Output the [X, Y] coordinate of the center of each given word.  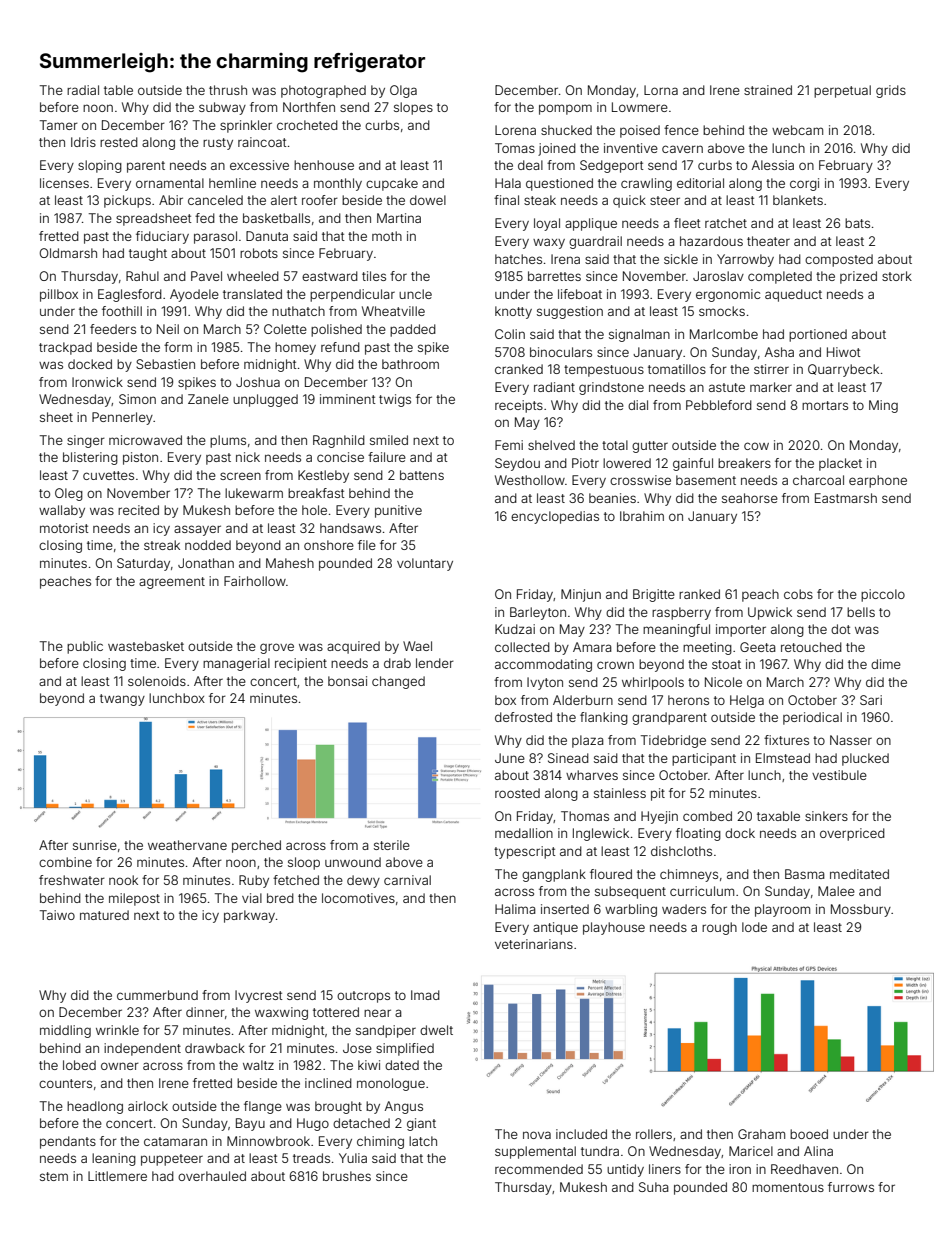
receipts [519, 406]
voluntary [425, 564]
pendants [68, 1142]
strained [768, 90]
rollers [654, 1134]
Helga [747, 701]
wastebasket [146, 646]
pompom [565, 109]
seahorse [750, 498]
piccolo [883, 595]
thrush [228, 90]
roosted [517, 793]
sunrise [95, 845]
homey [295, 348]
